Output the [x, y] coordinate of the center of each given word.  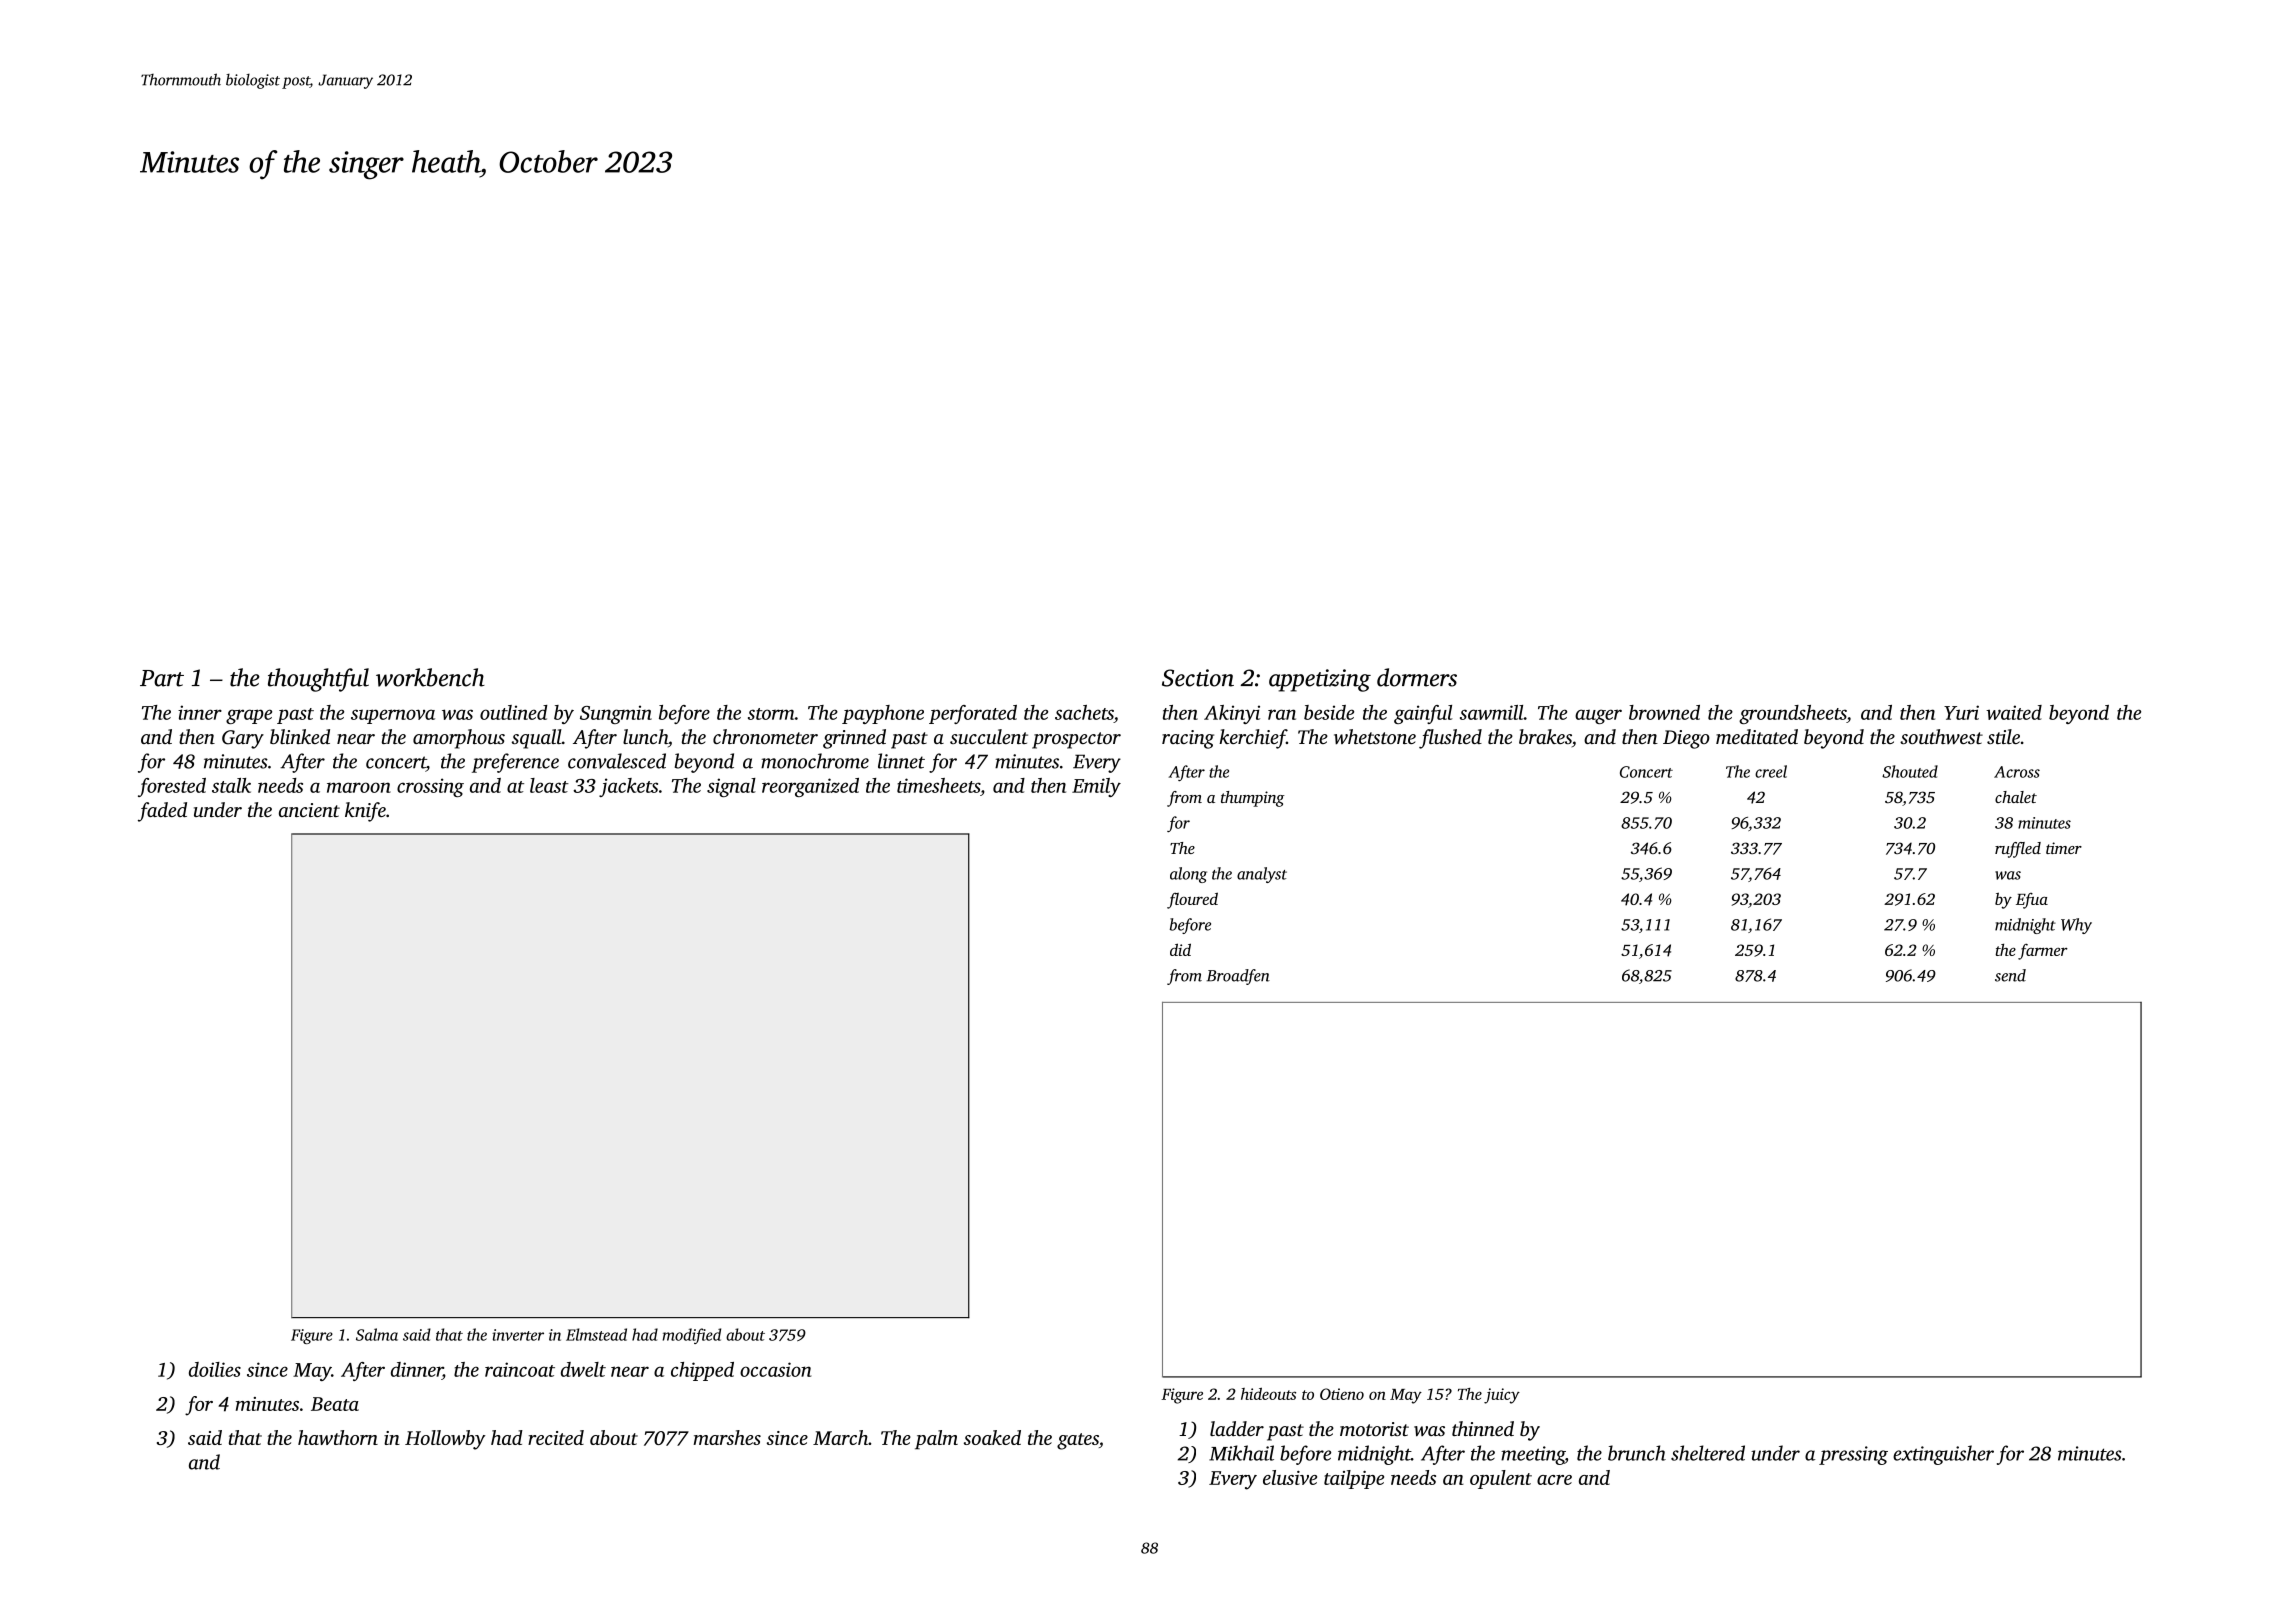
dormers [1417, 677]
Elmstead [596, 1334]
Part [162, 678]
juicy [1502, 1396]
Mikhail [1241, 1453]
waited [2014, 712]
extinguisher [1943, 1455]
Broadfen [1238, 977]
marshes [727, 1437]
